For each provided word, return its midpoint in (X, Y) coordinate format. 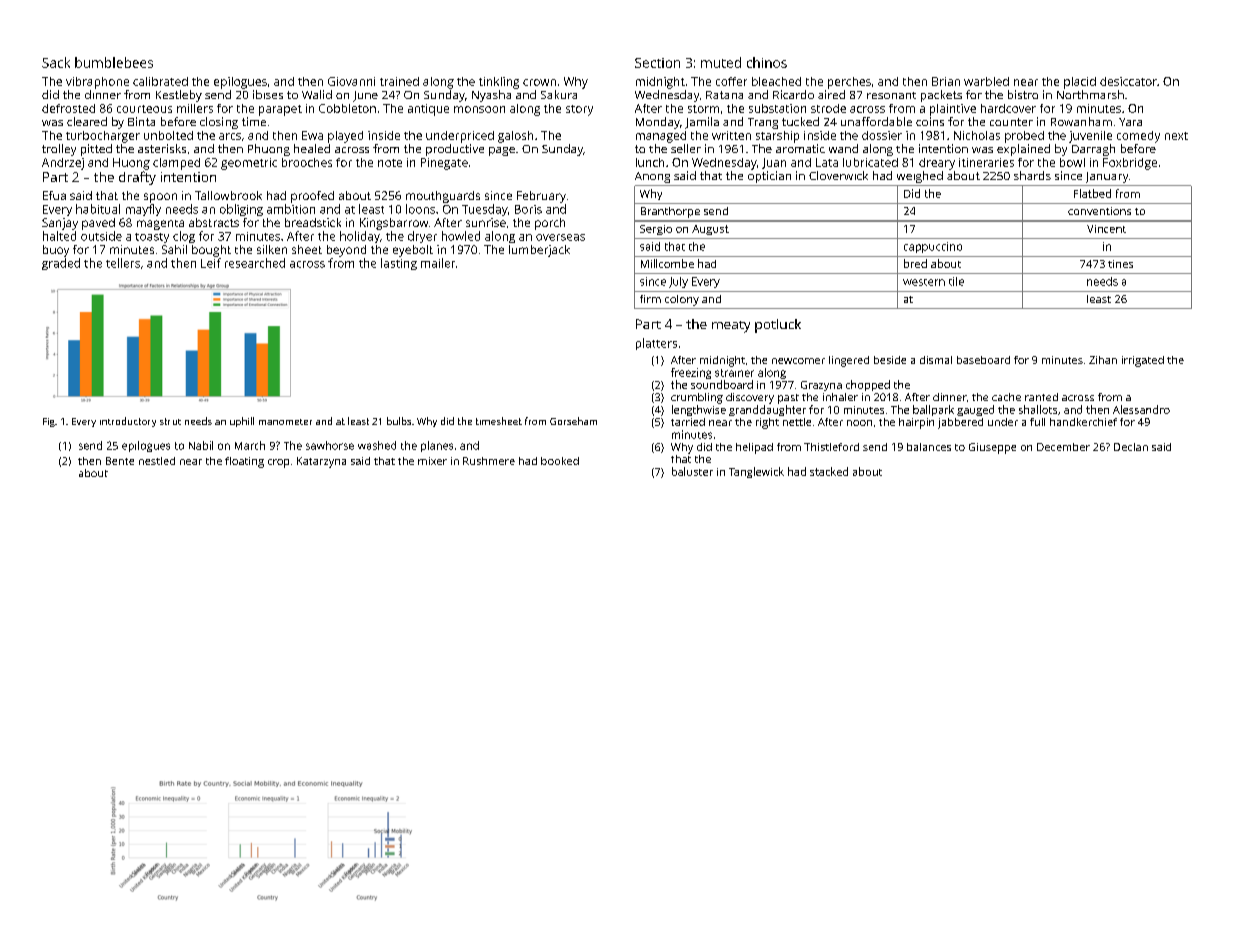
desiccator (1128, 81)
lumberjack (539, 251)
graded (61, 264)
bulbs (399, 421)
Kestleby (179, 96)
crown (539, 82)
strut (170, 421)
